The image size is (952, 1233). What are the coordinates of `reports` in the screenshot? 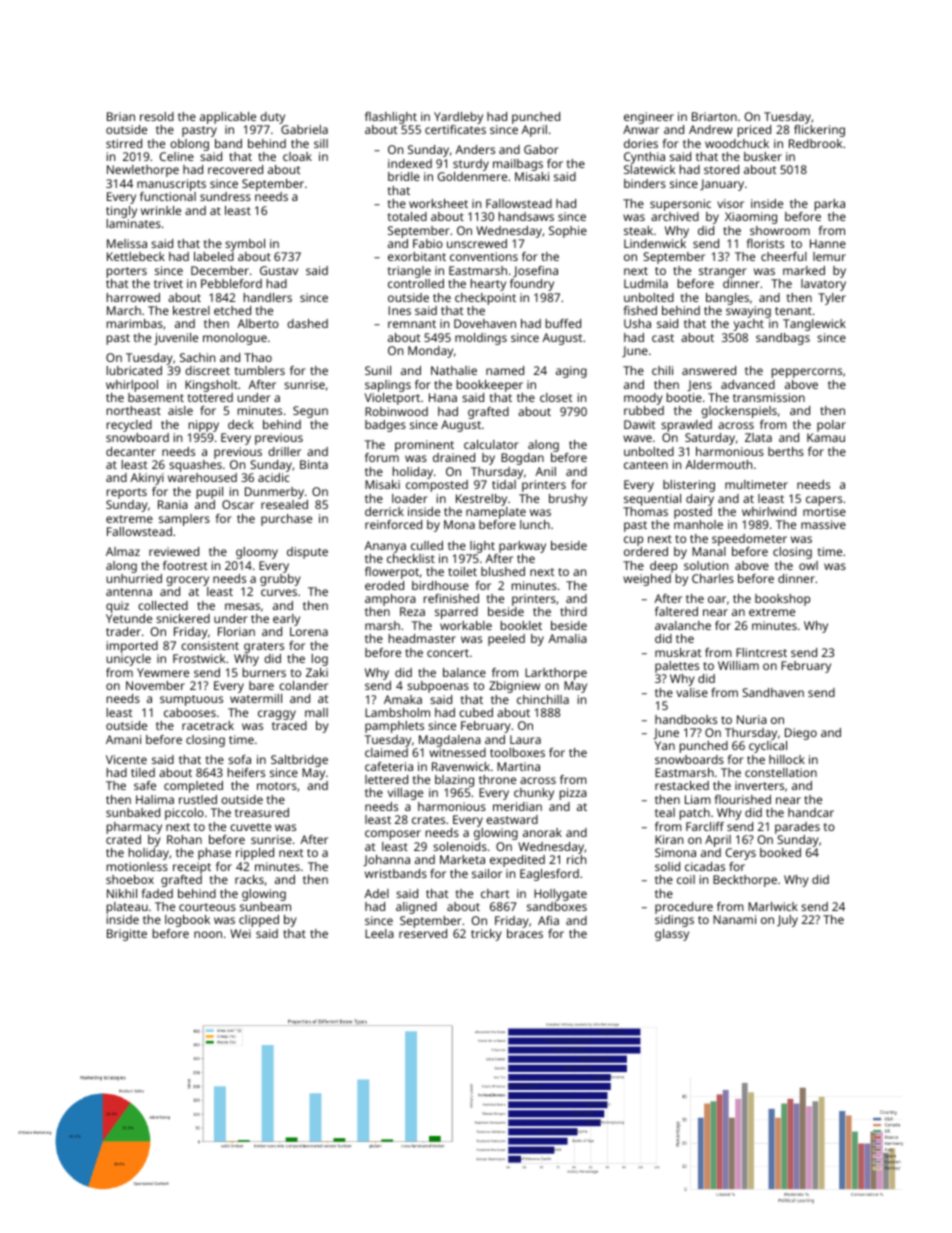 It's located at (127, 493).
